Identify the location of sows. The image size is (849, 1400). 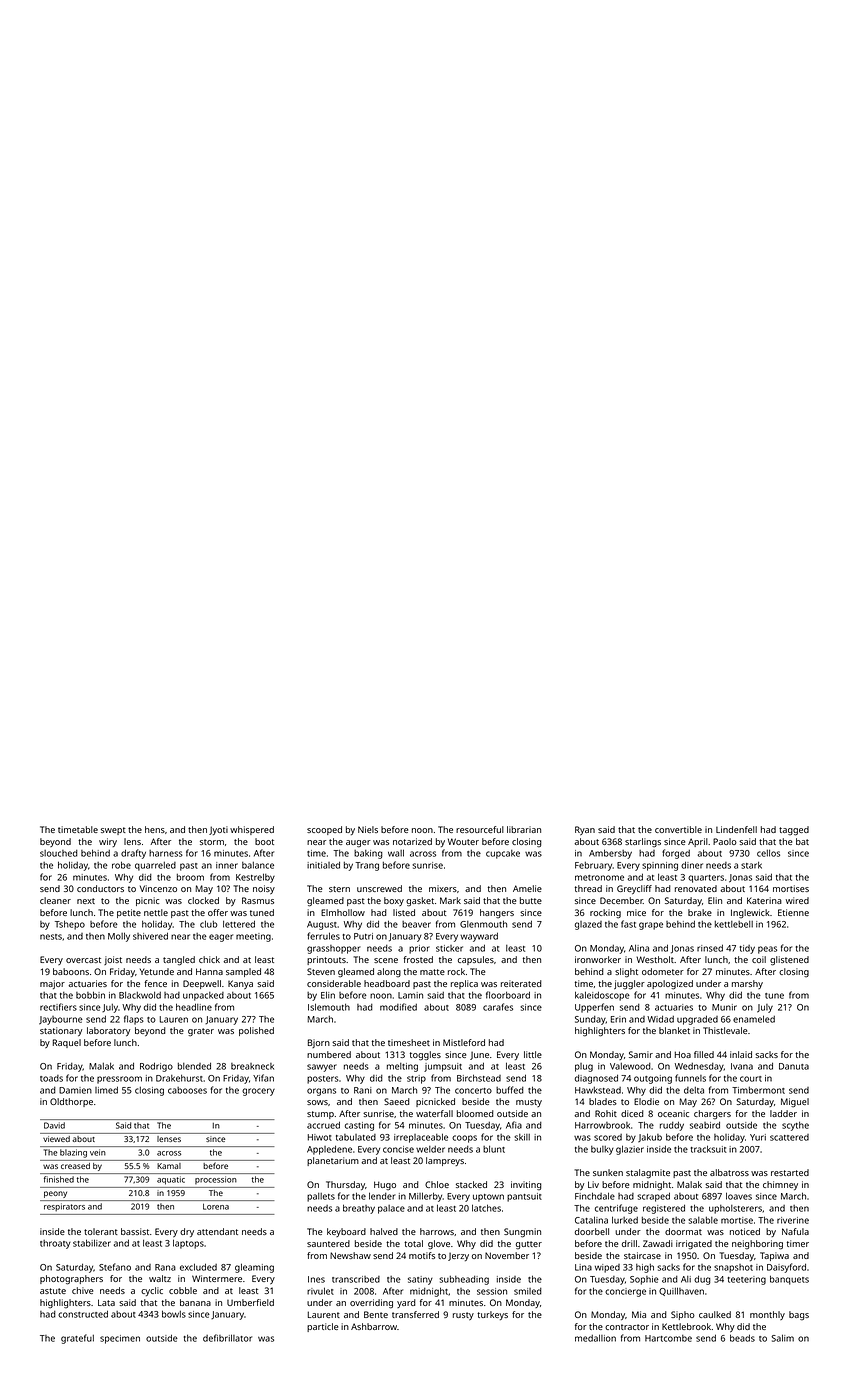
(317, 1102).
